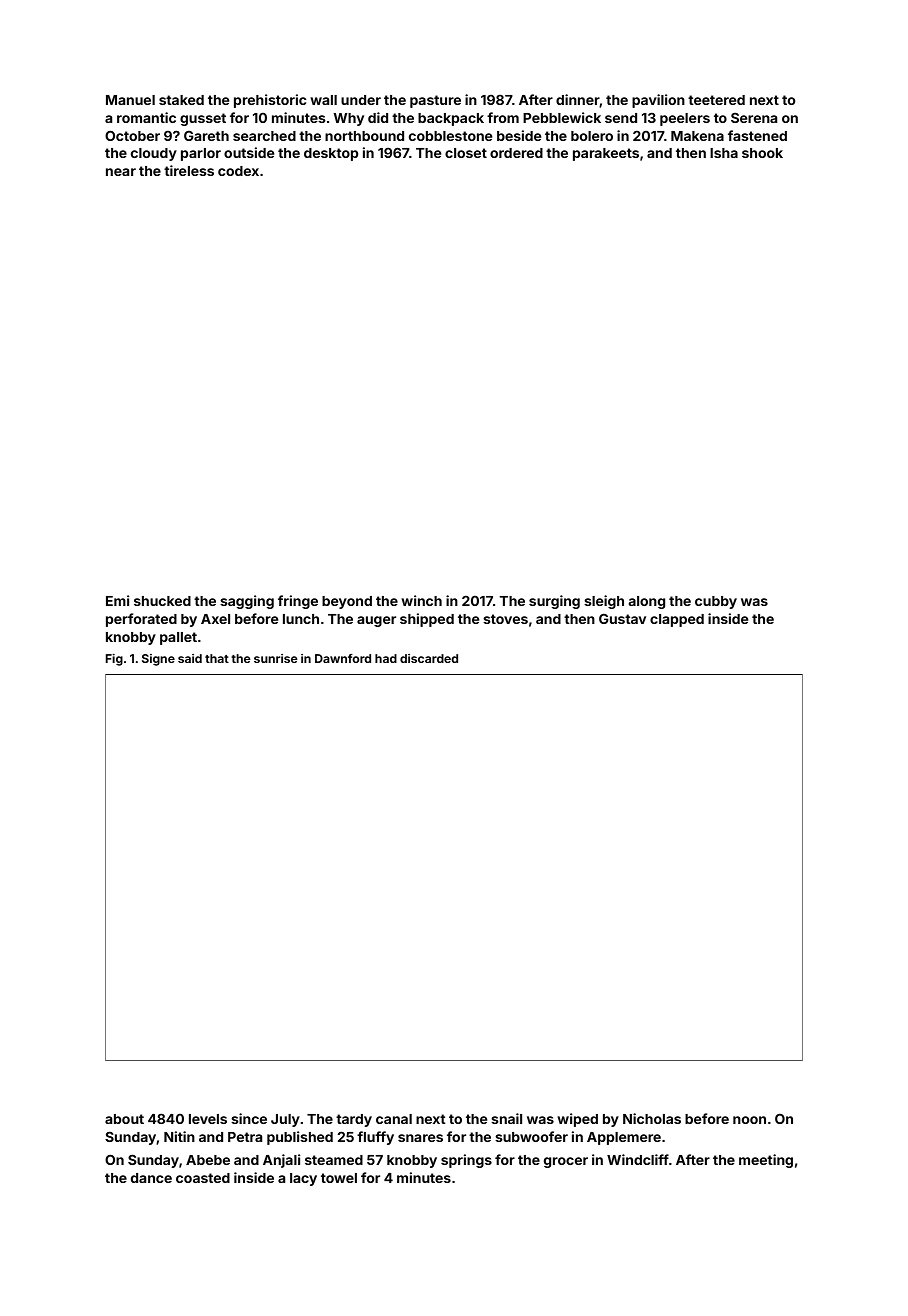  What do you see at coordinates (429, 658) in the document?
I see `discarded` at bounding box center [429, 658].
